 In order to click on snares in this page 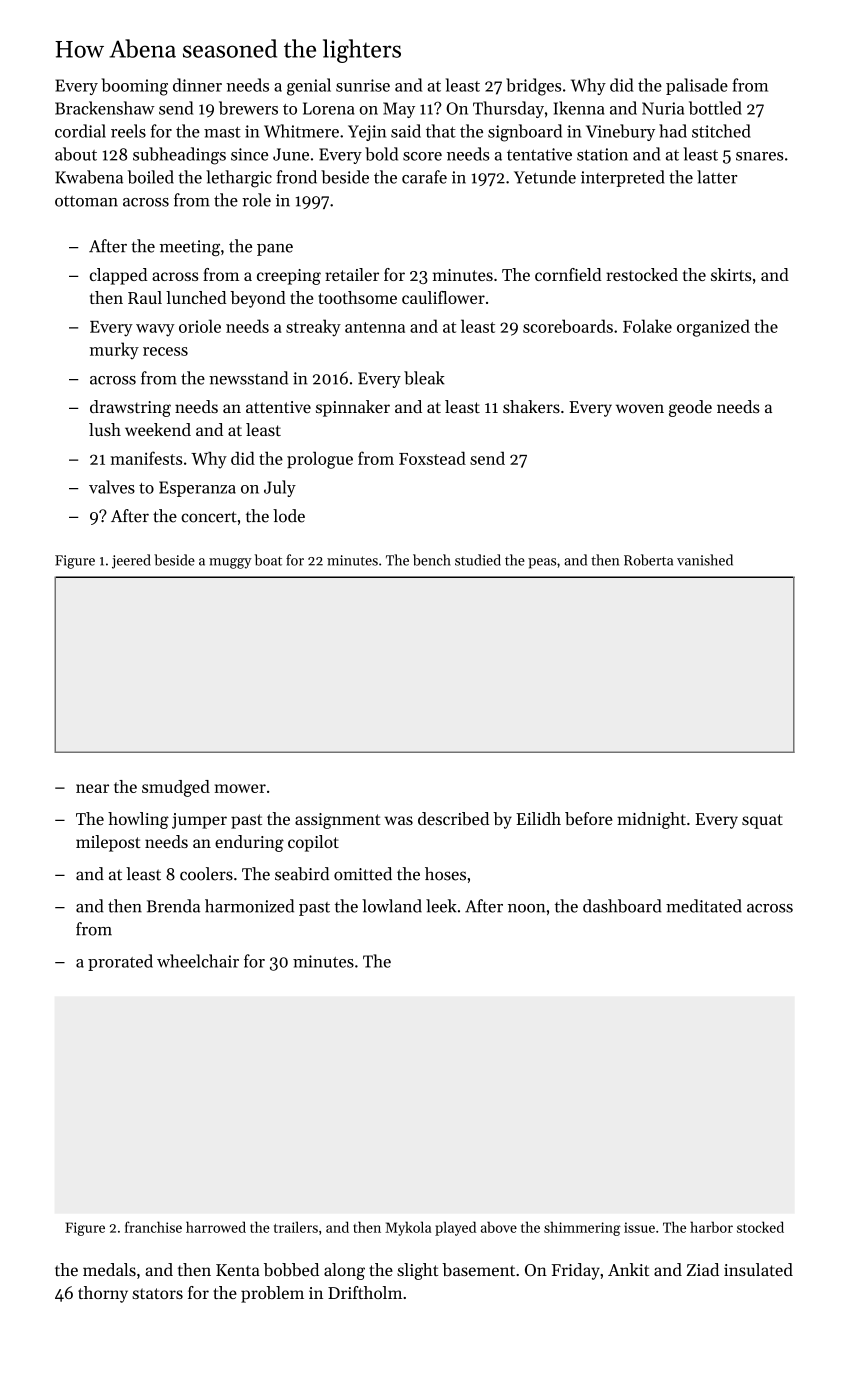, I will do `click(759, 156)`.
